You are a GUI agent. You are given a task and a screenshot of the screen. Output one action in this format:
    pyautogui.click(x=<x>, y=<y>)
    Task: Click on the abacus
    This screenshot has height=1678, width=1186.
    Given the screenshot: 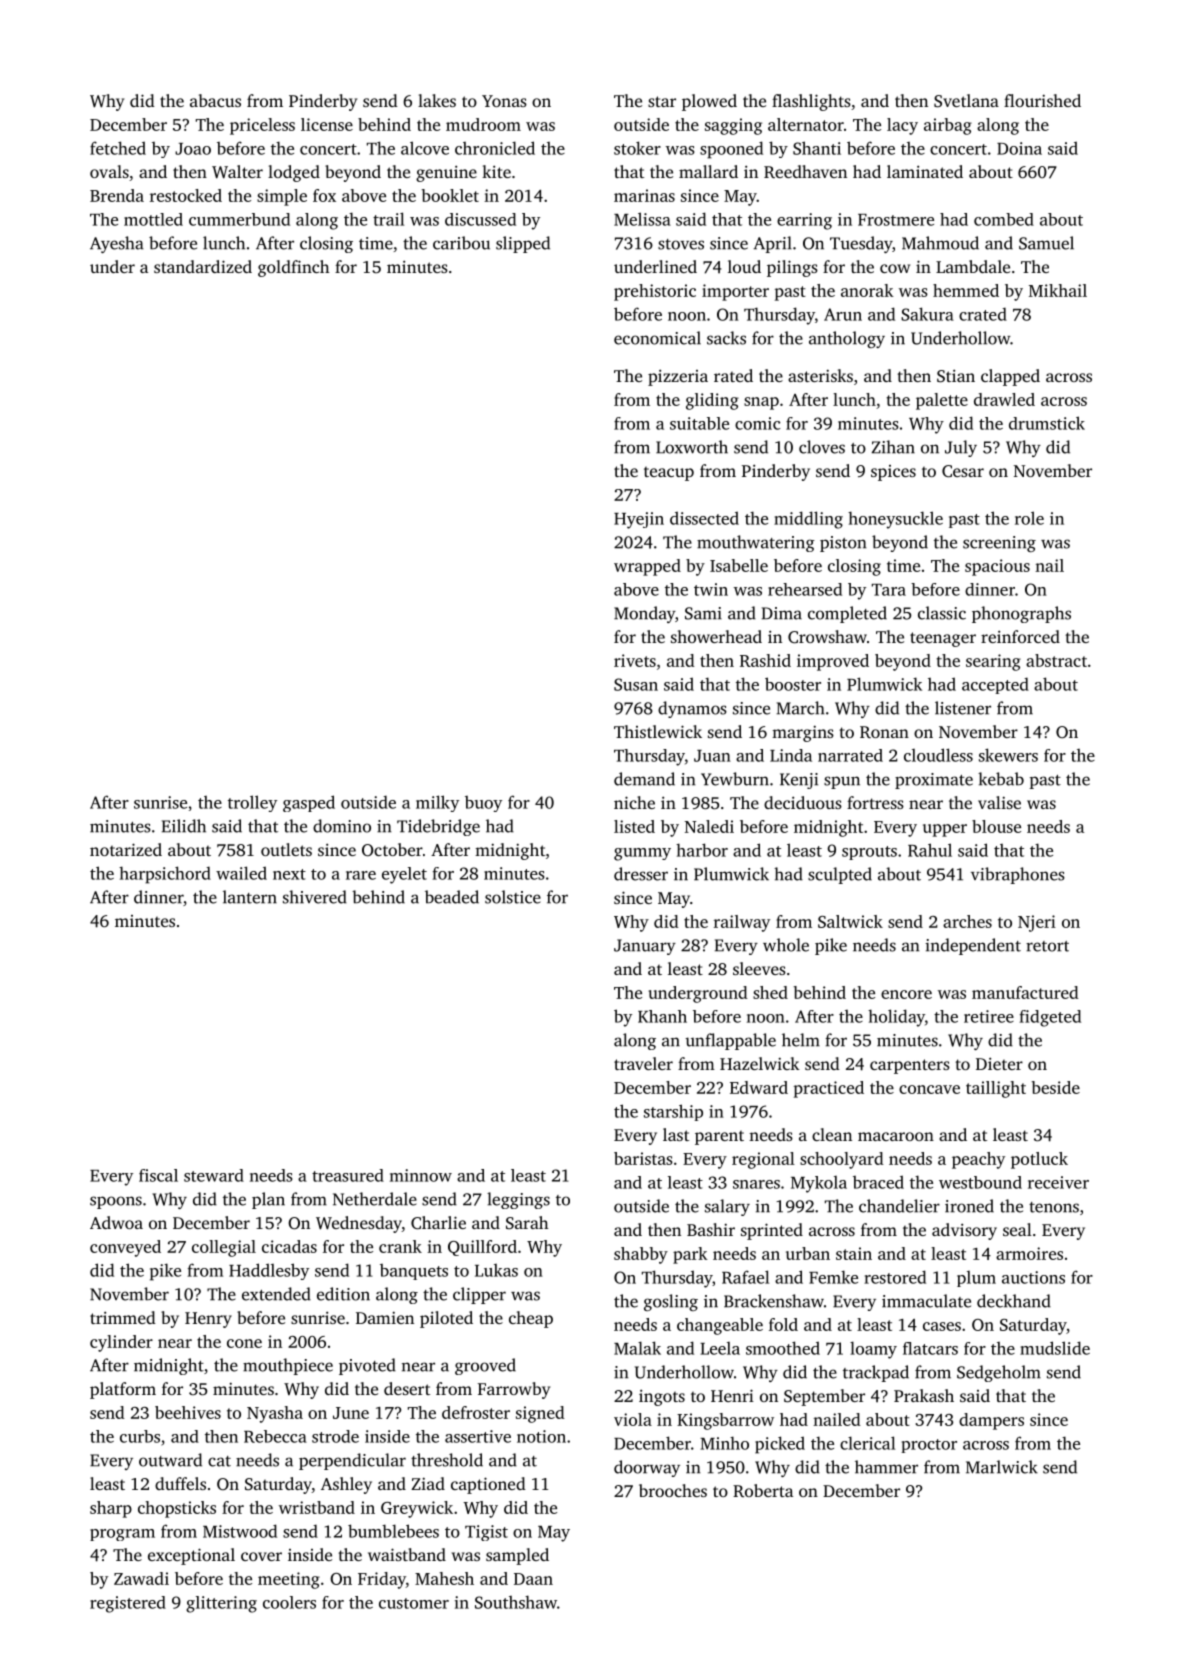 What is the action you would take?
    pyautogui.click(x=215, y=100)
